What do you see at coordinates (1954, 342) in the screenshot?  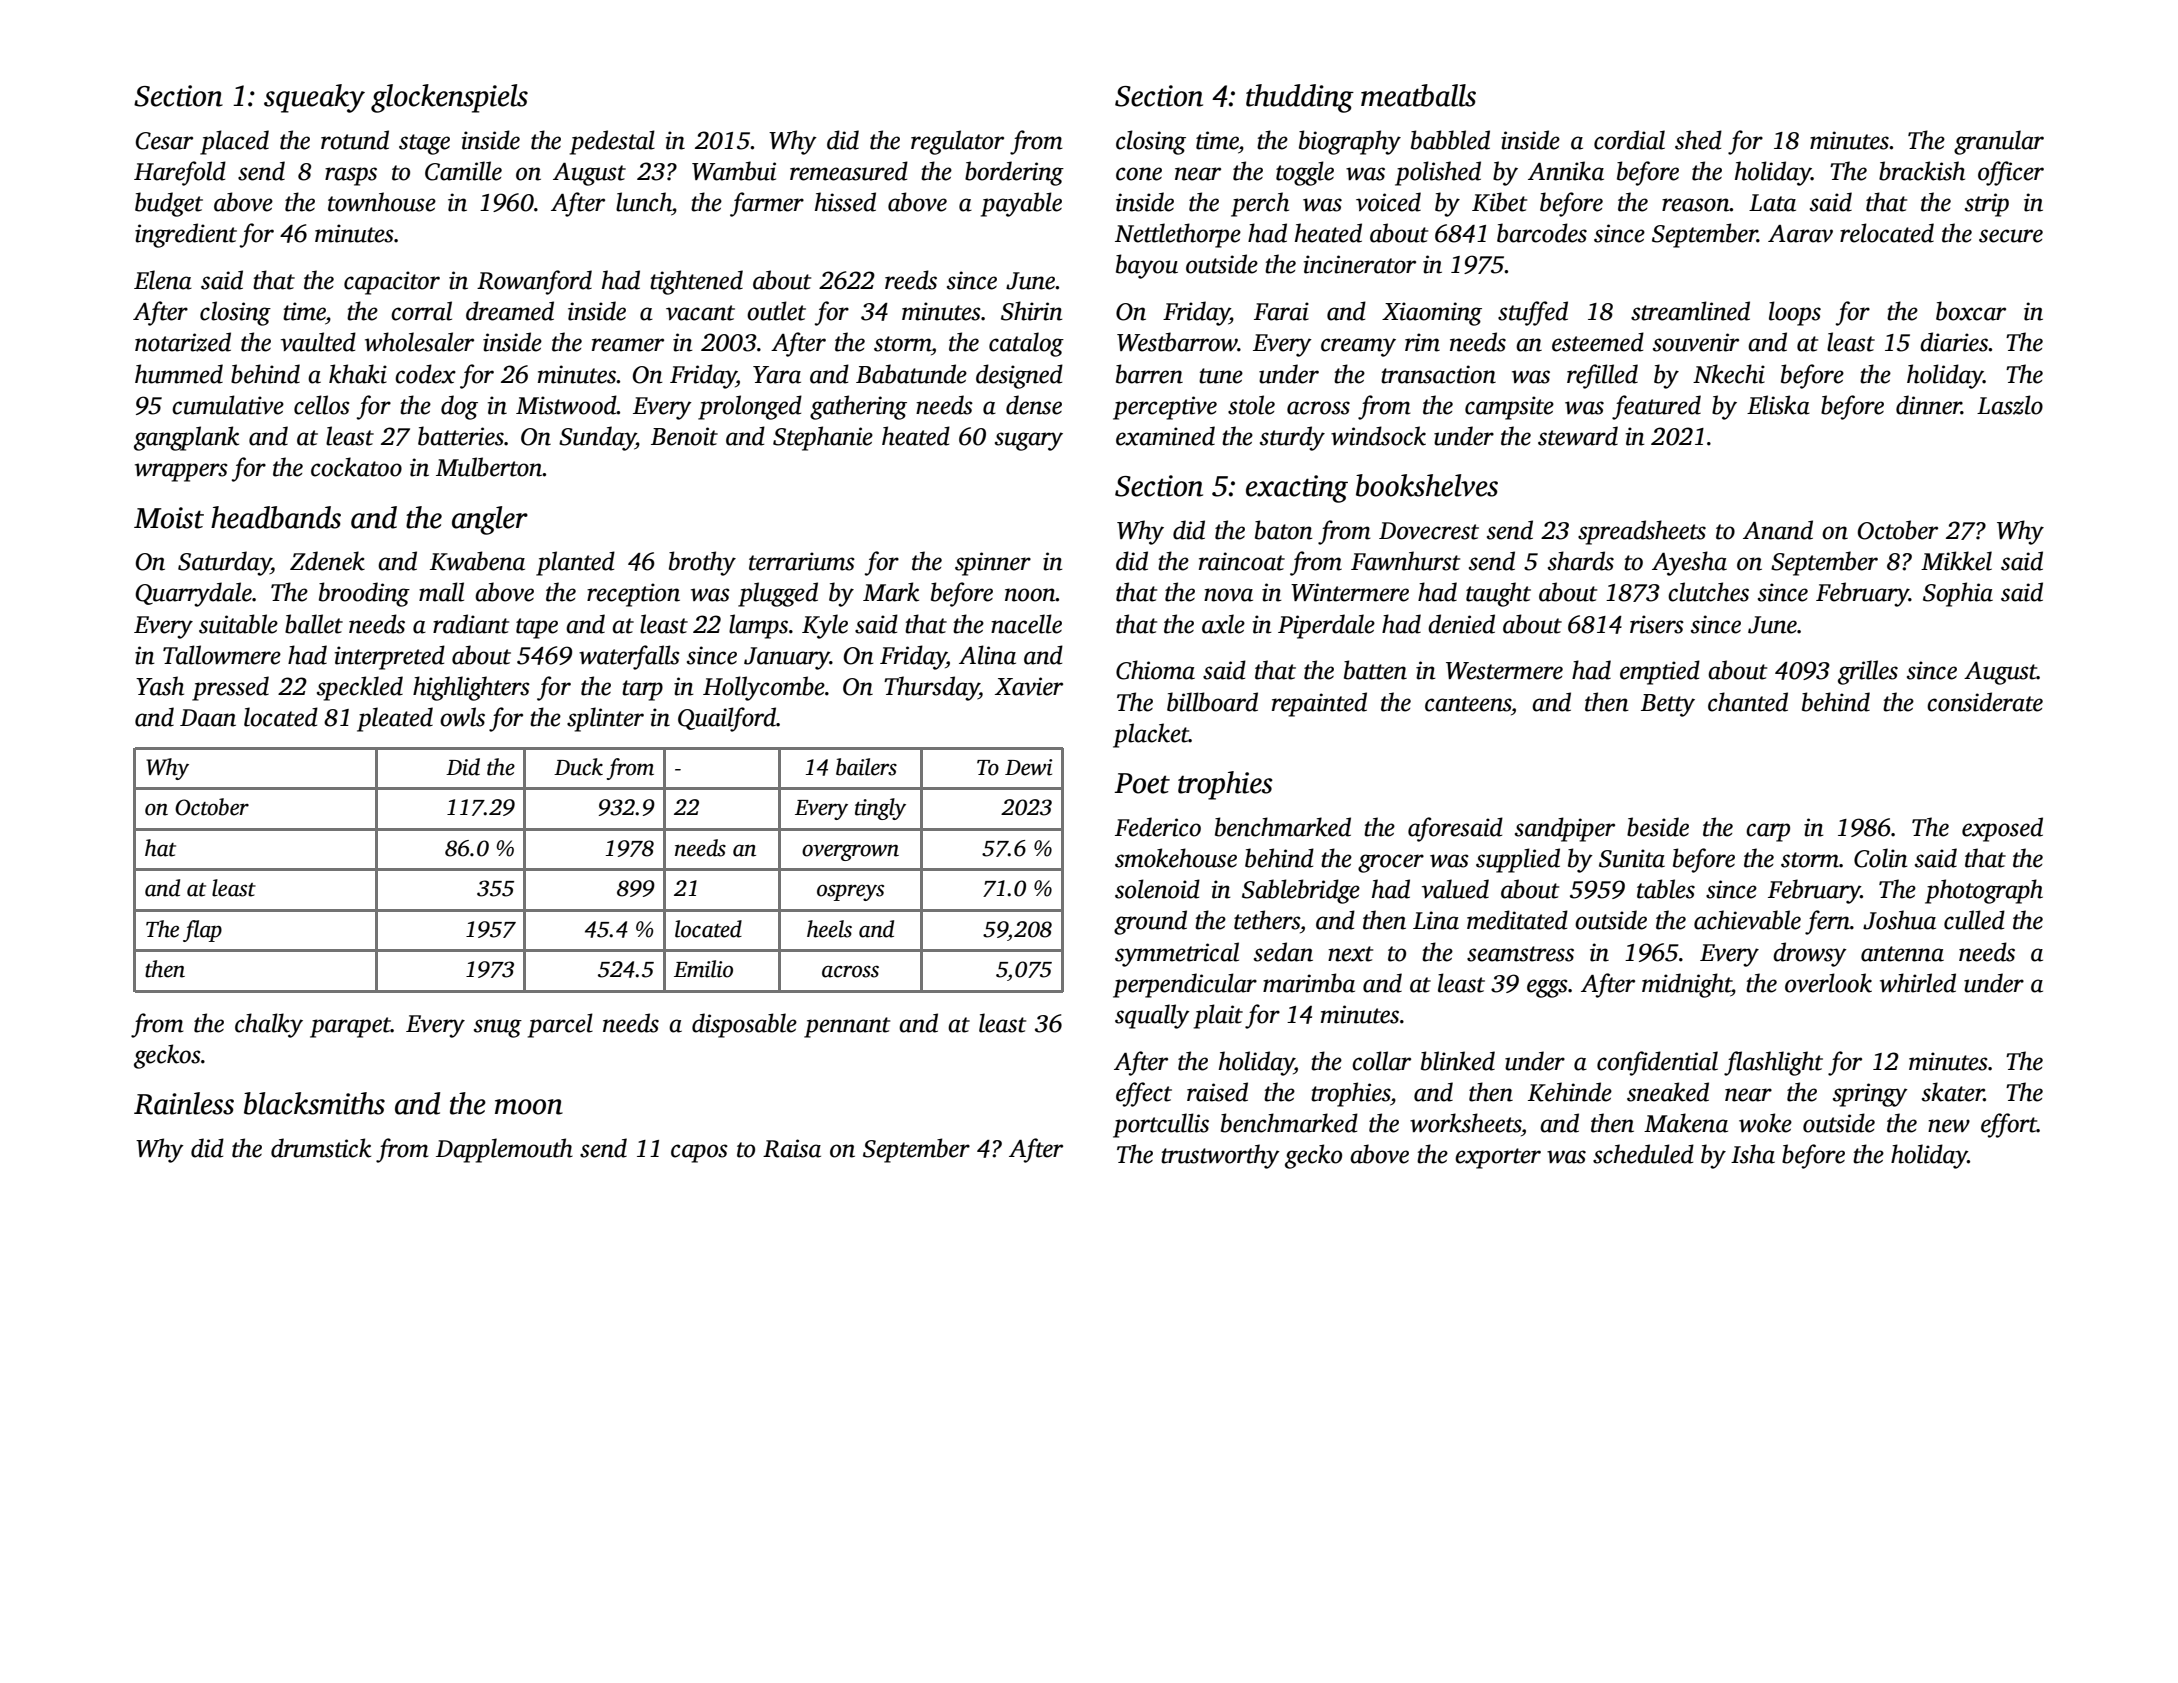 I see `diaries` at bounding box center [1954, 342].
